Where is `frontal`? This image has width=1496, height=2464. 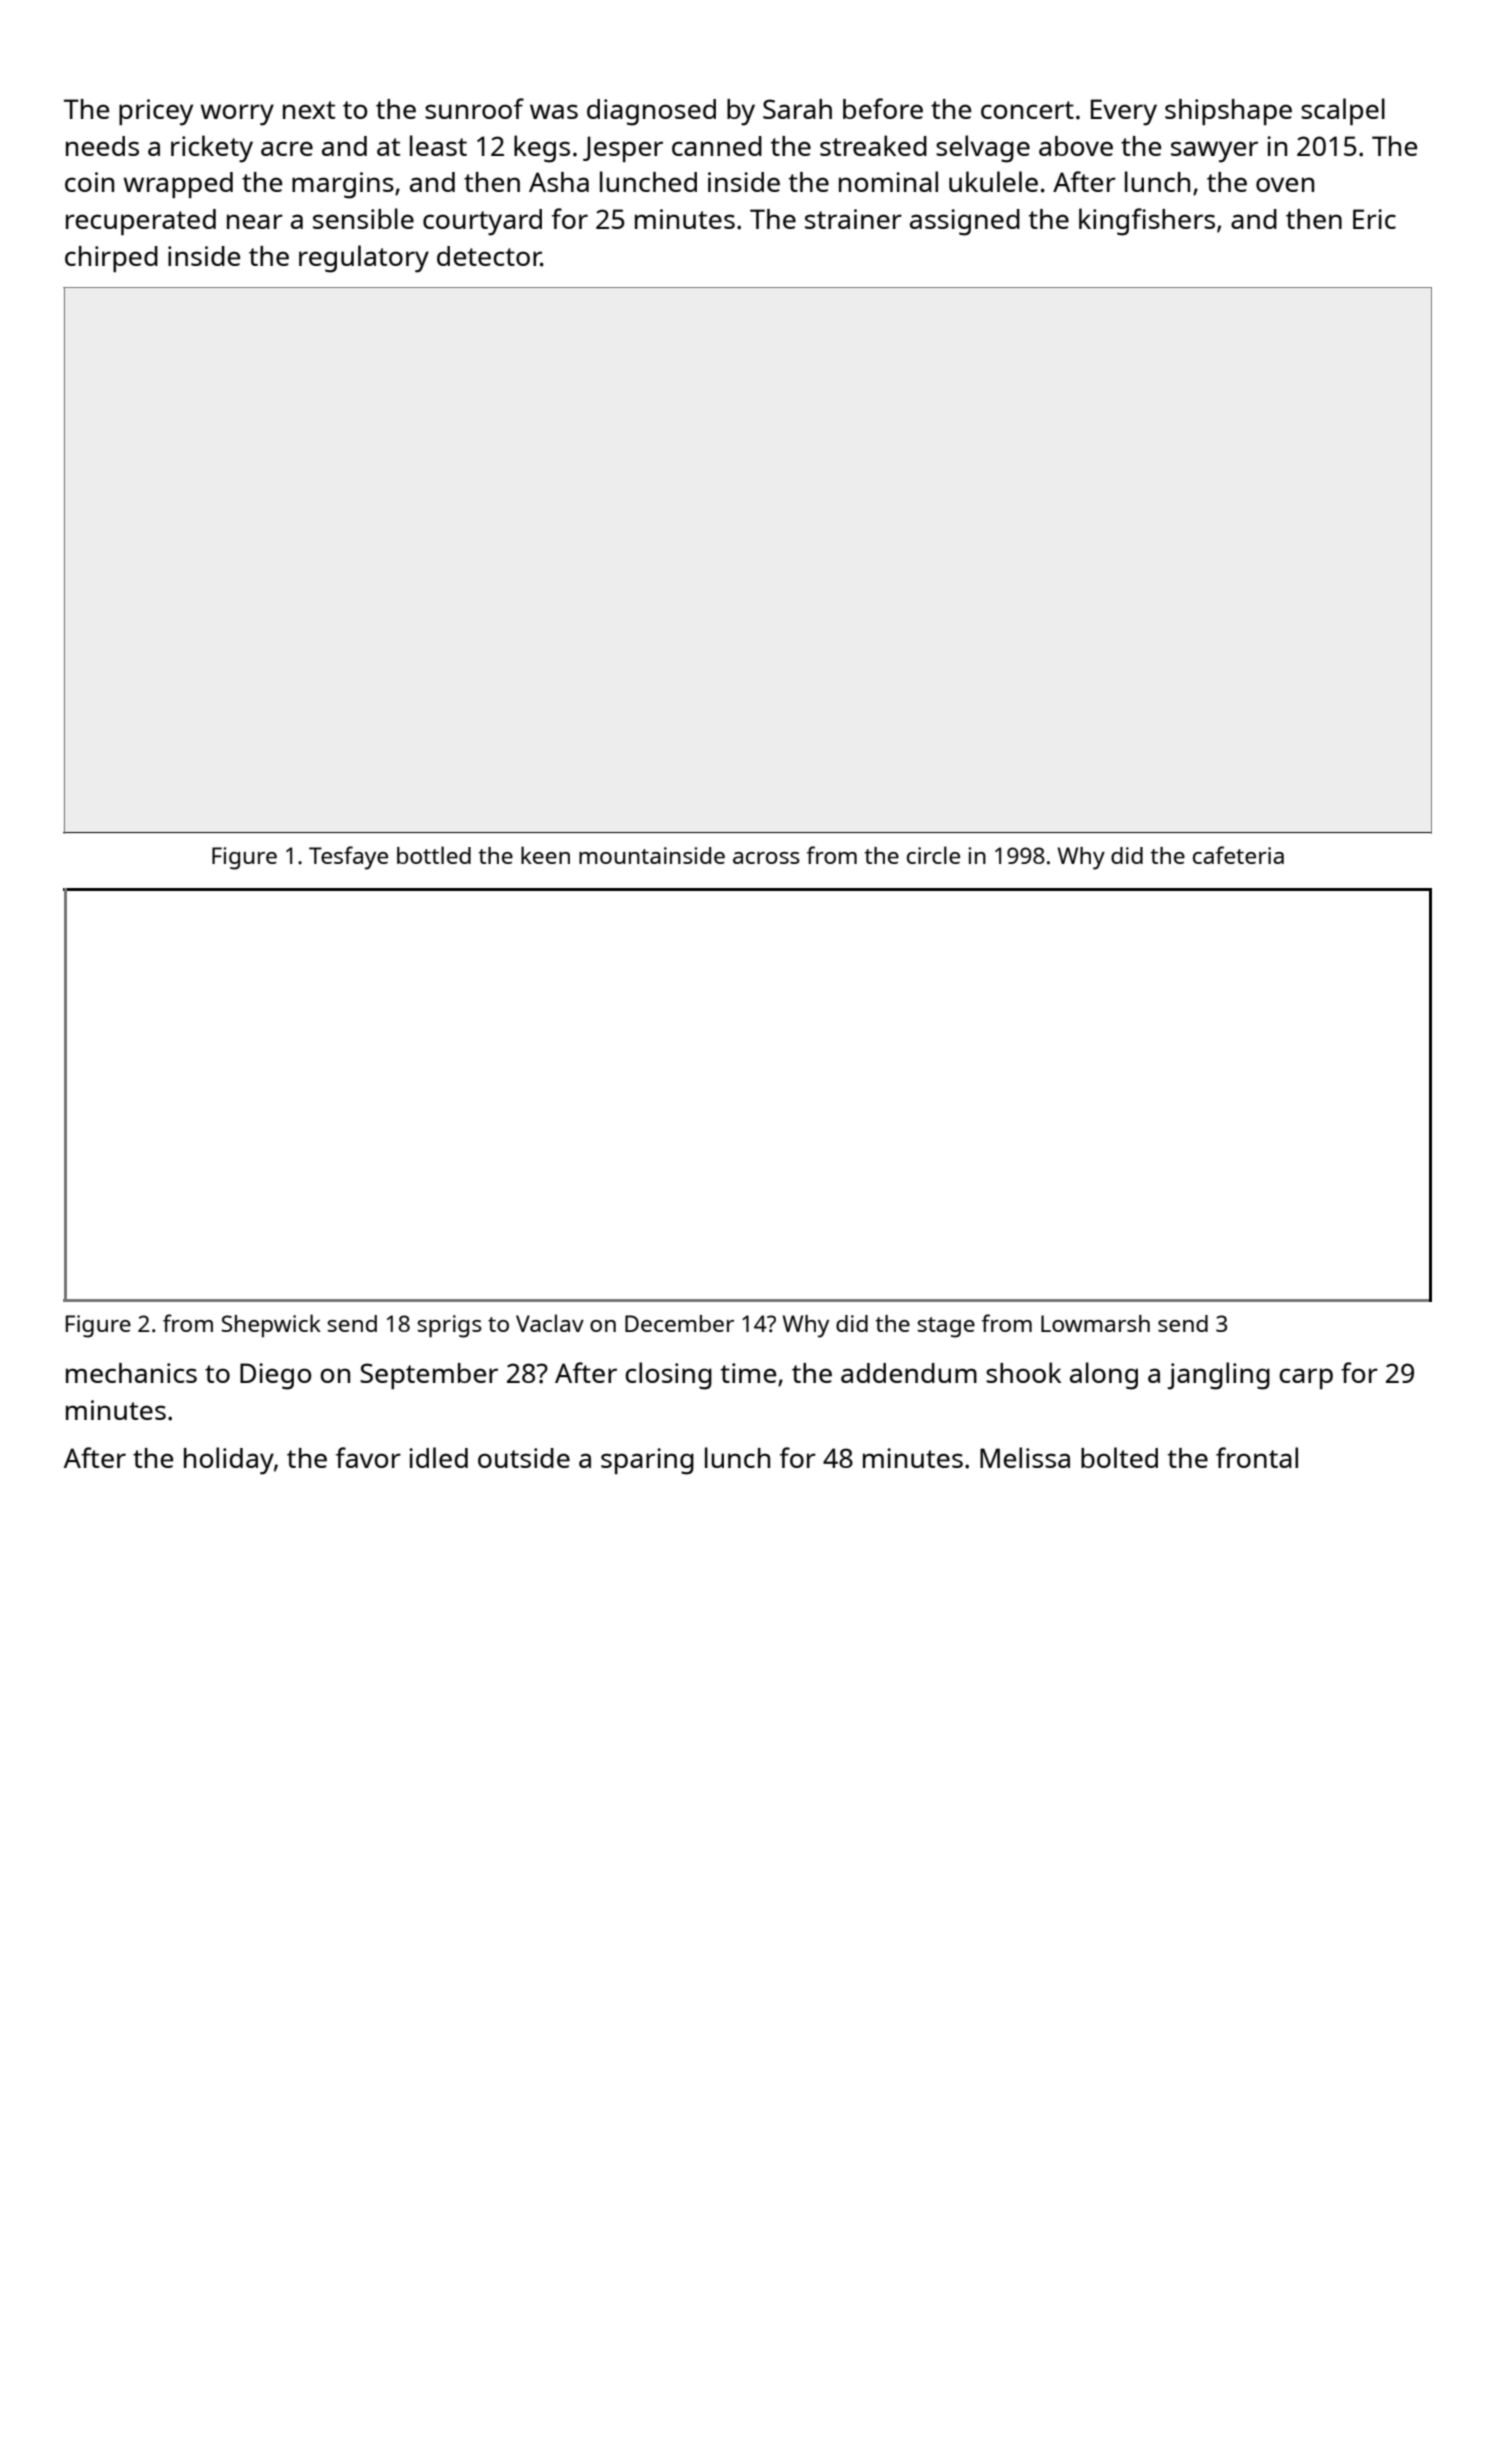
frontal is located at coordinates (1257, 1457).
